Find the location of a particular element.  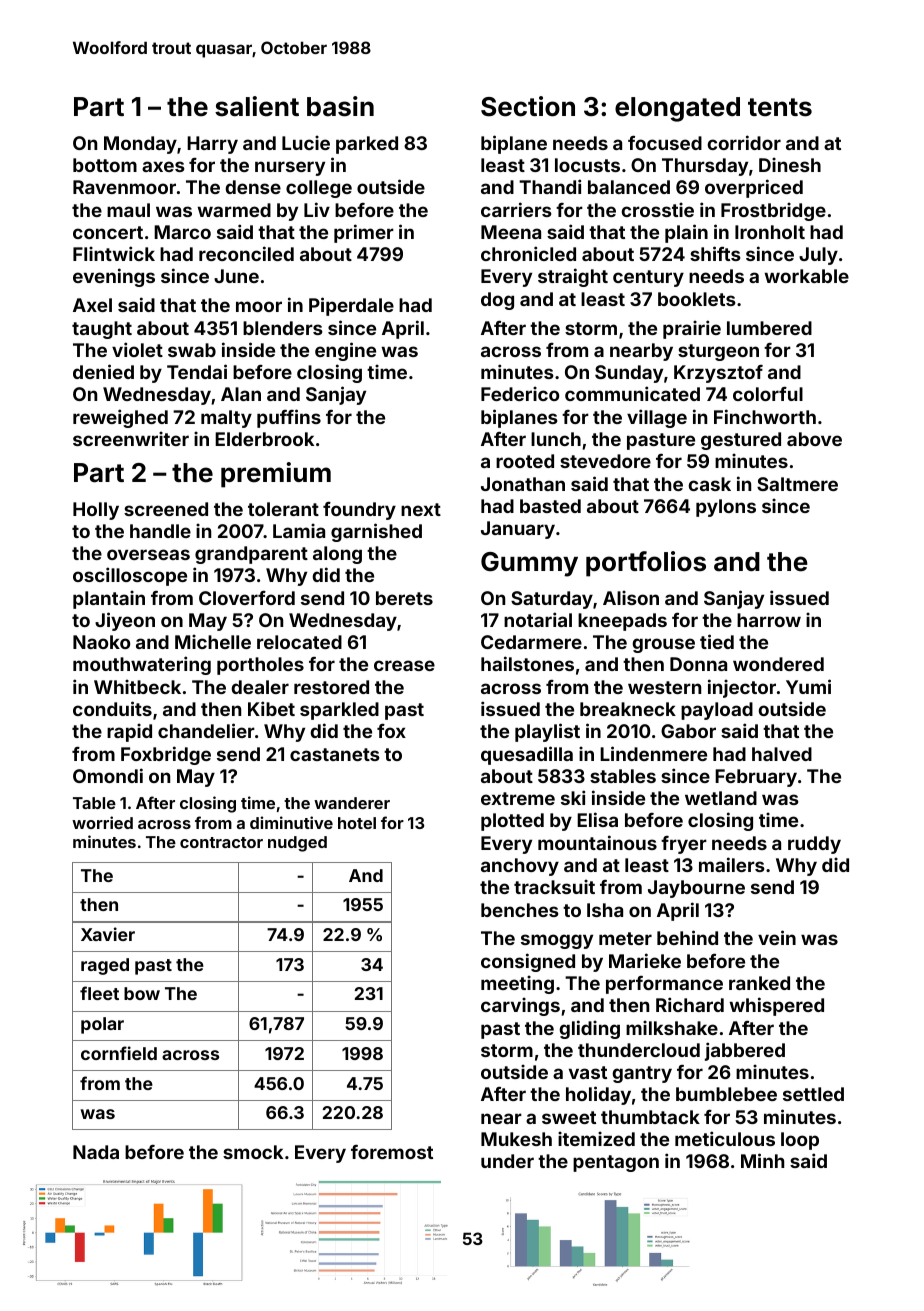

warmed is located at coordinates (234, 210).
